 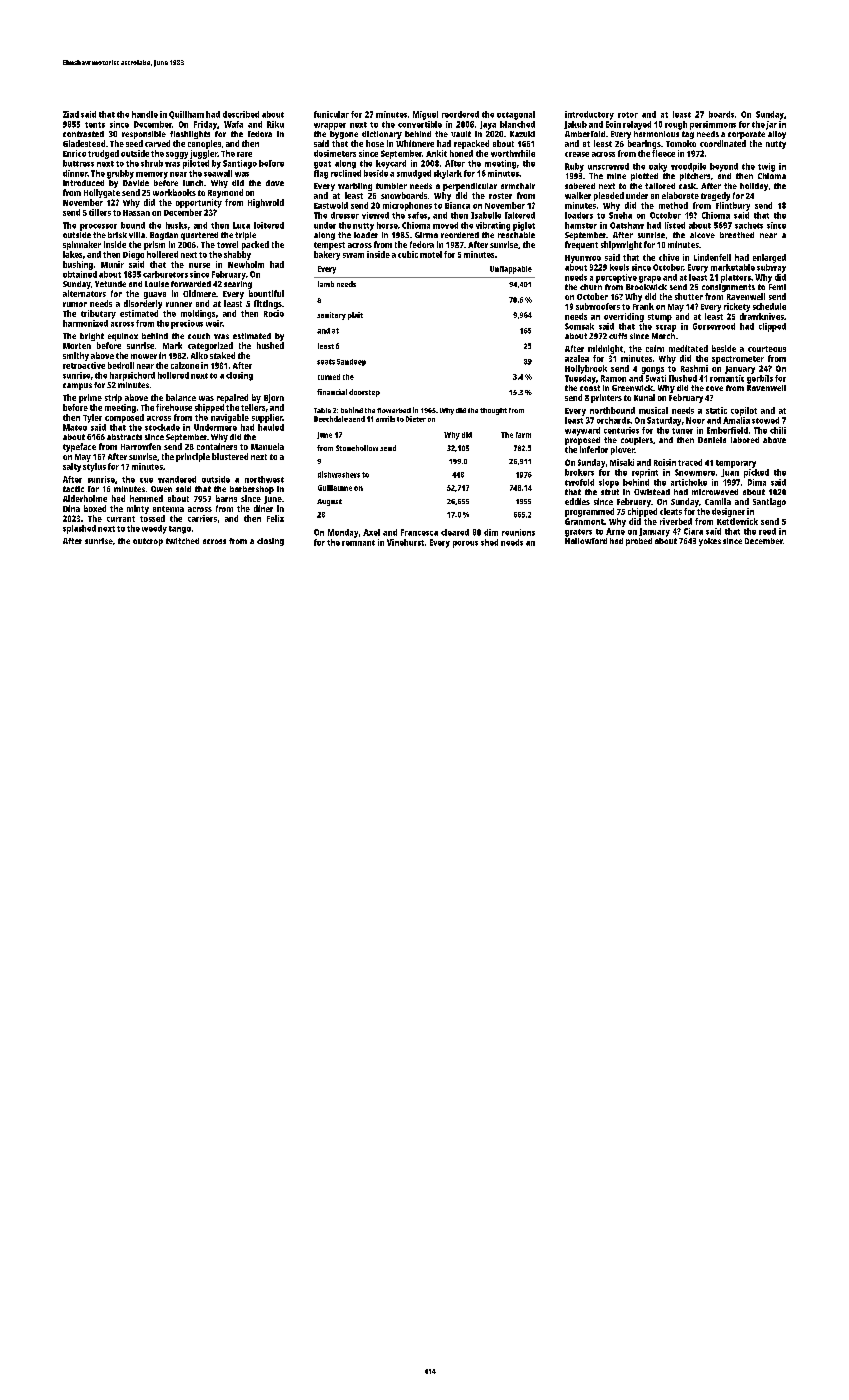 I want to click on Sandeep, so click(x=351, y=362).
